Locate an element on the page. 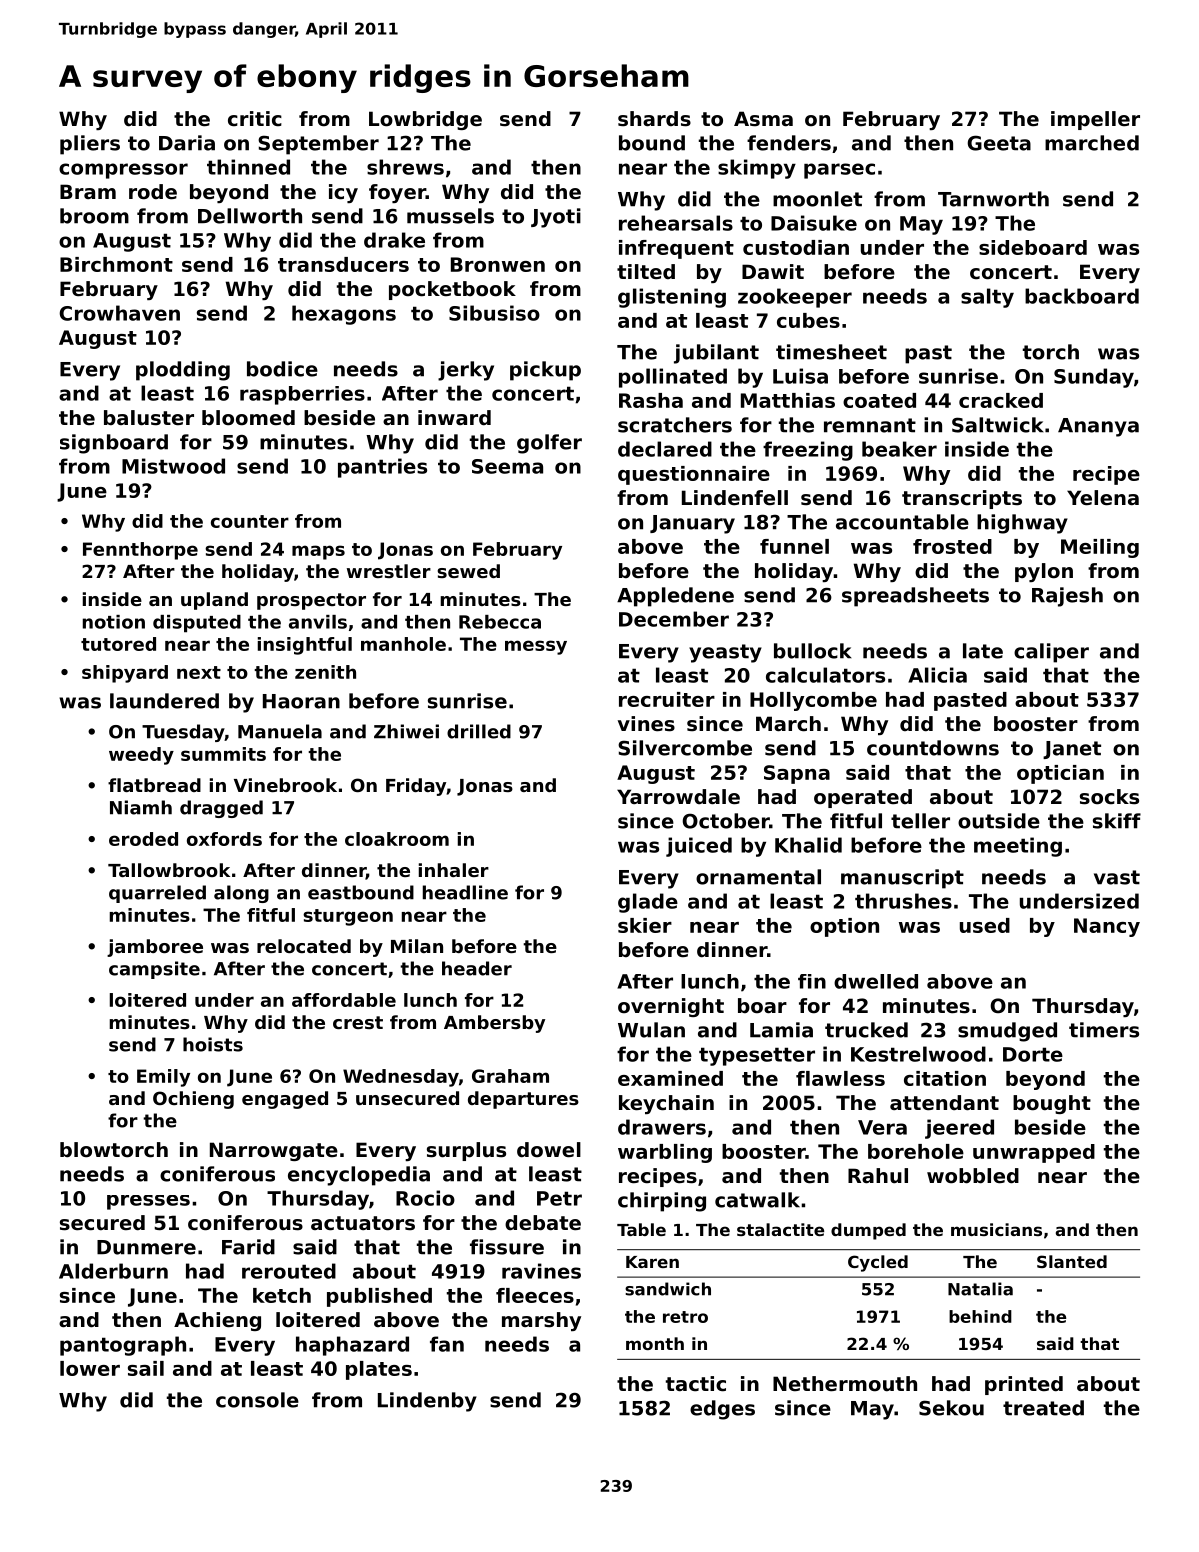 The width and height of the image is (1199, 1552). oxfords is located at coordinates (224, 839).
